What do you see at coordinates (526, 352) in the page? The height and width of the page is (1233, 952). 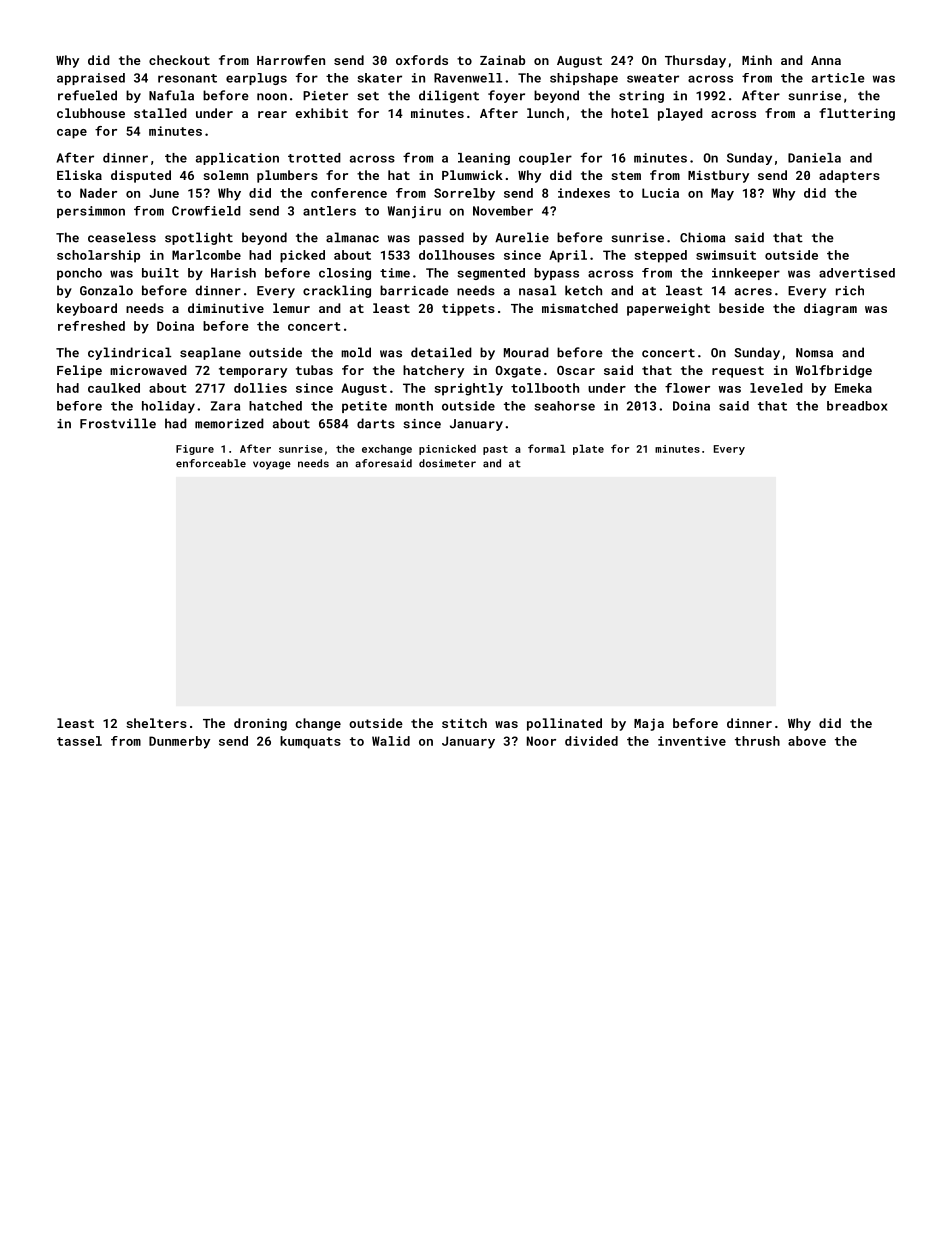 I see `Mourad` at bounding box center [526, 352].
